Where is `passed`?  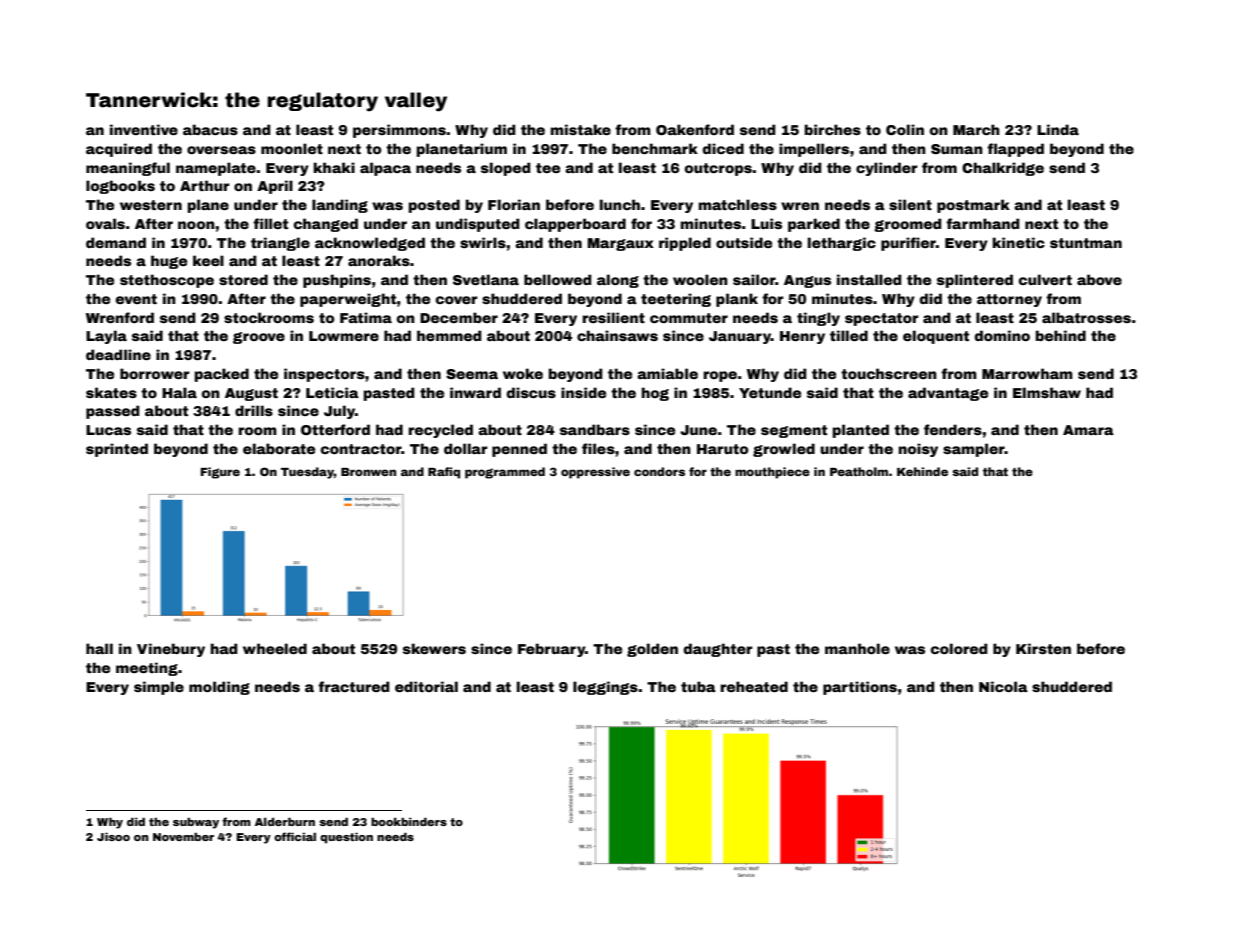
passed is located at coordinates (113, 412).
